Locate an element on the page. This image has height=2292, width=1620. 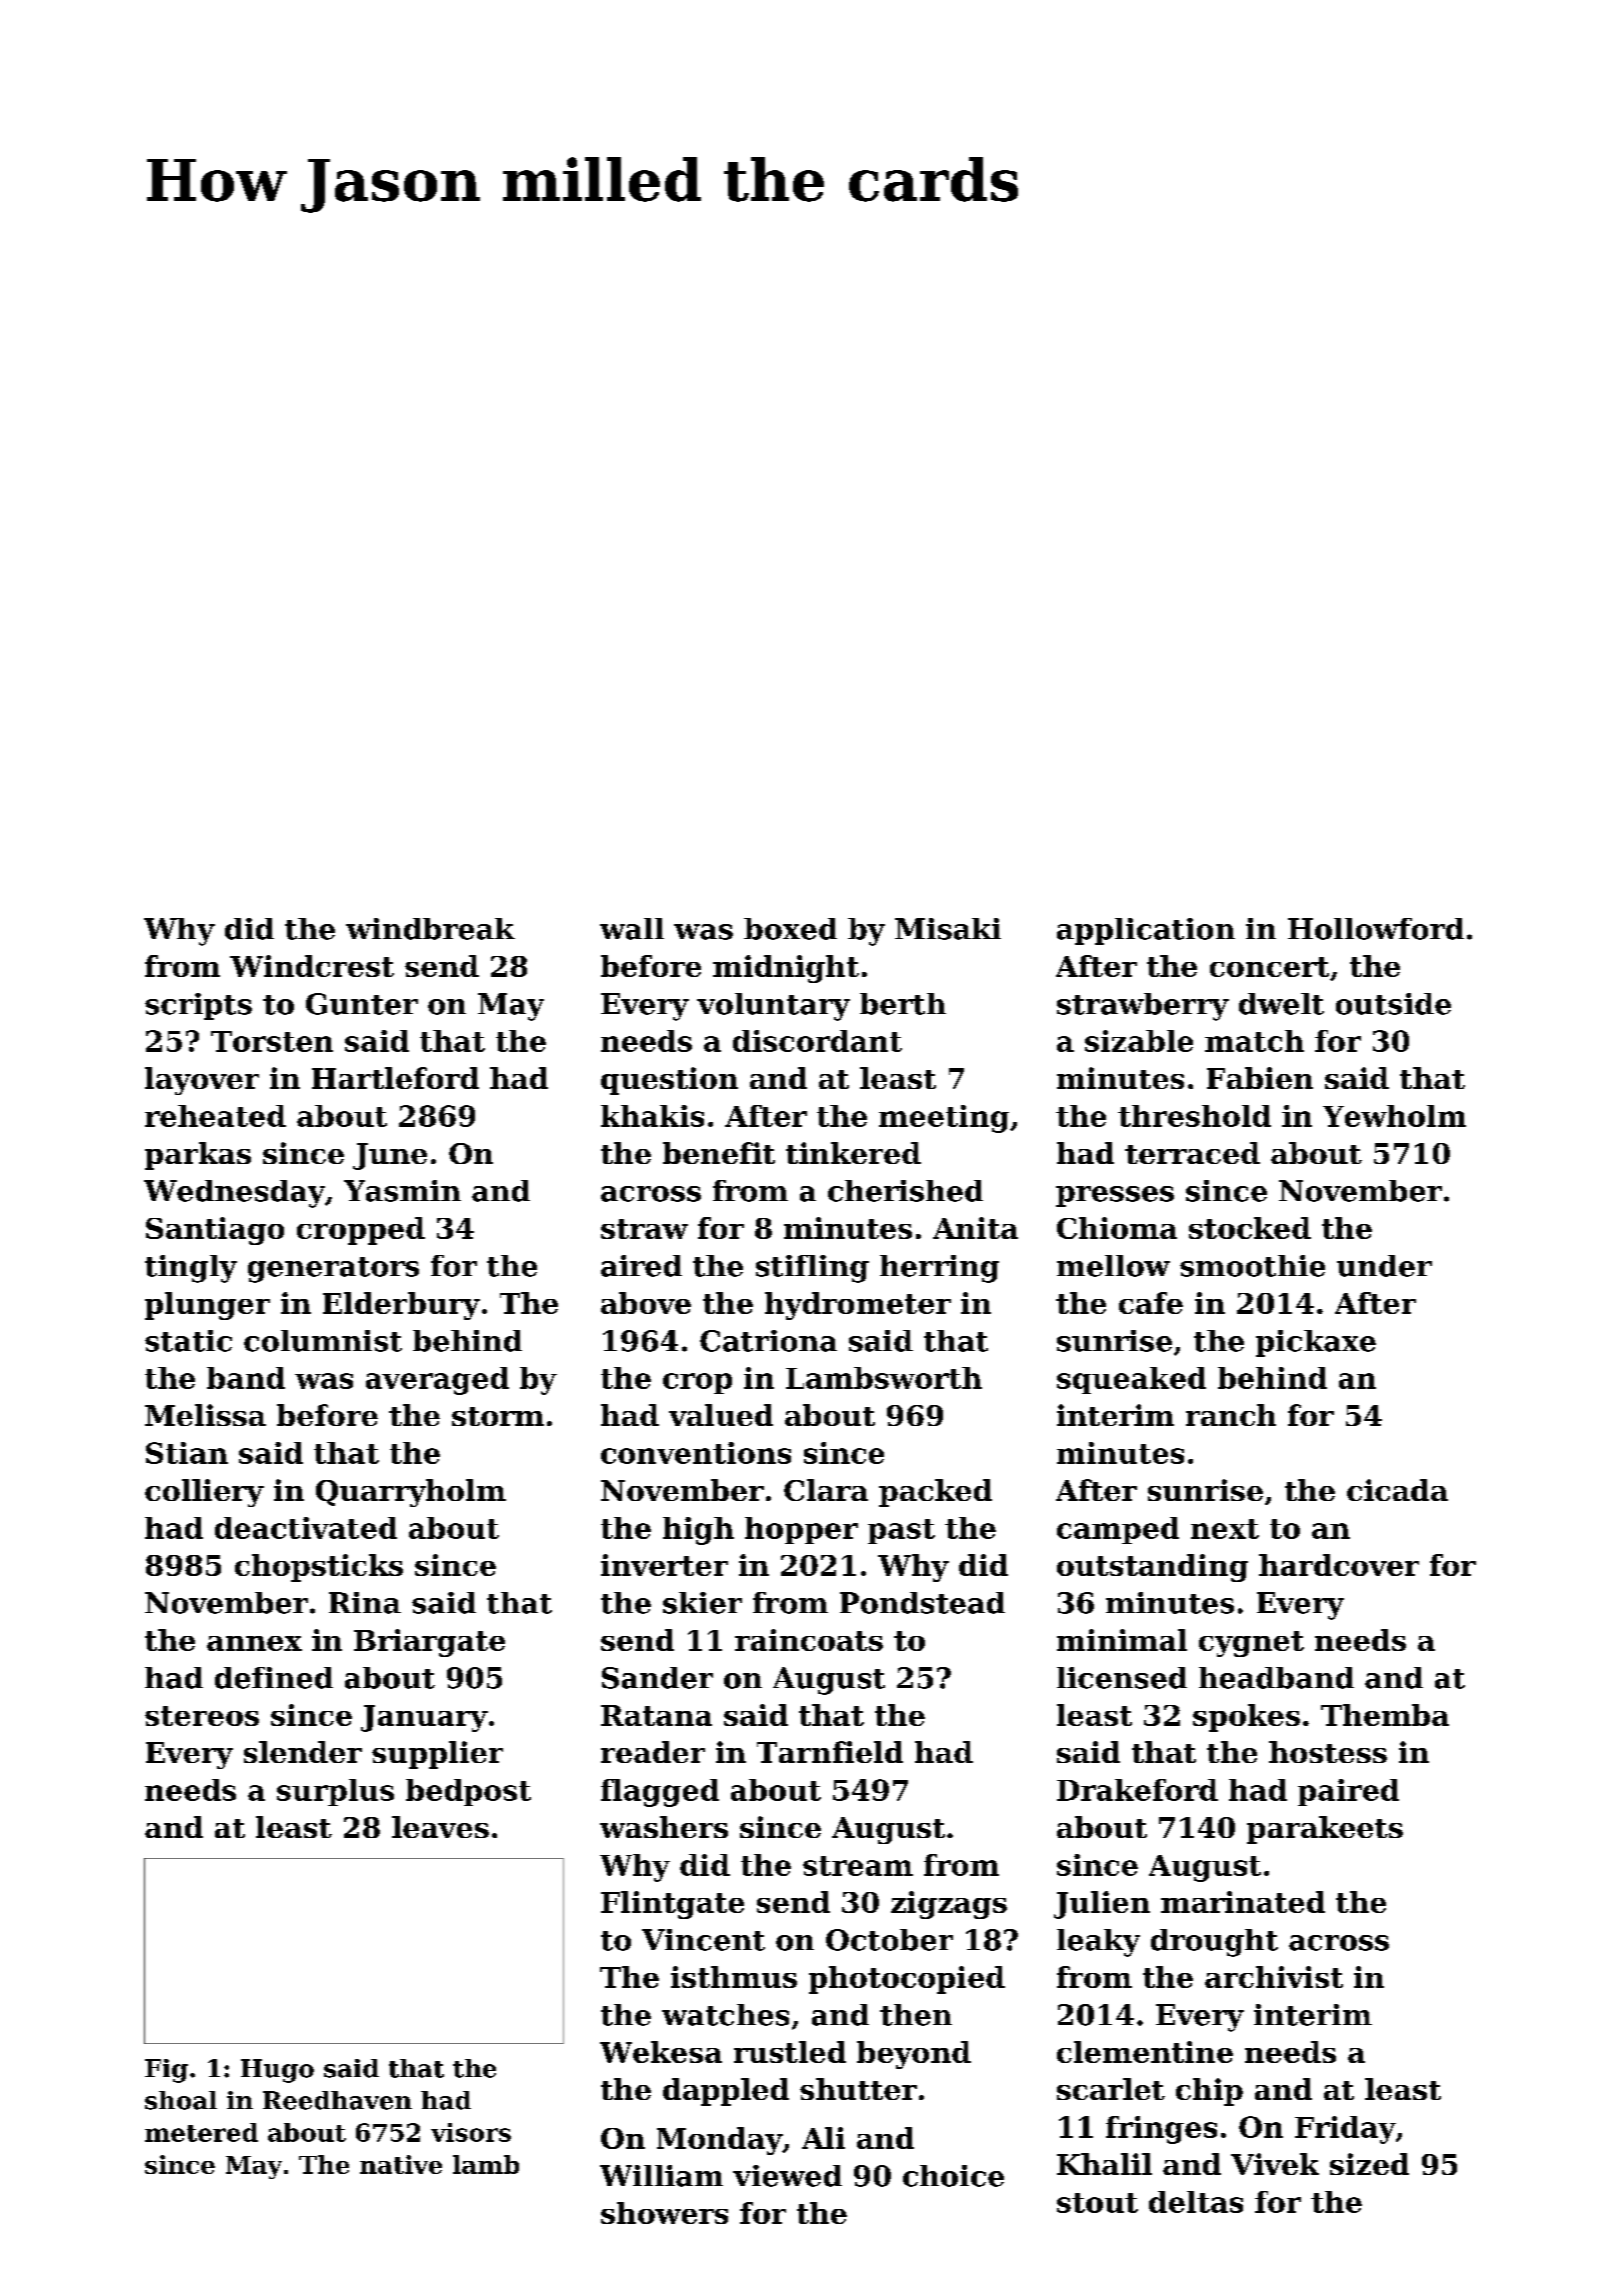
supplier is located at coordinates (437, 1755).
